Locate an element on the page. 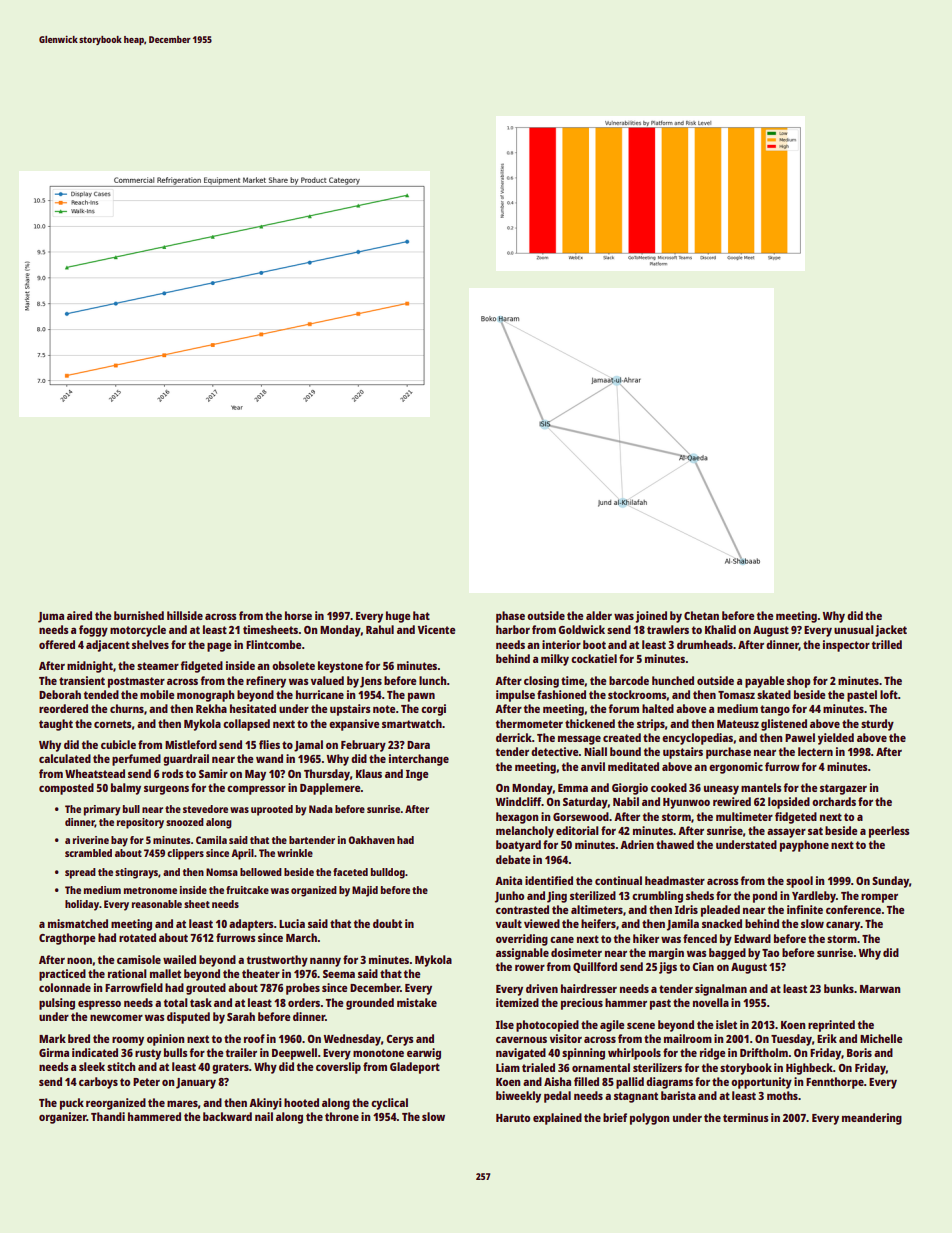 The width and height of the page is (952, 1233). lectern is located at coordinates (815, 751).
